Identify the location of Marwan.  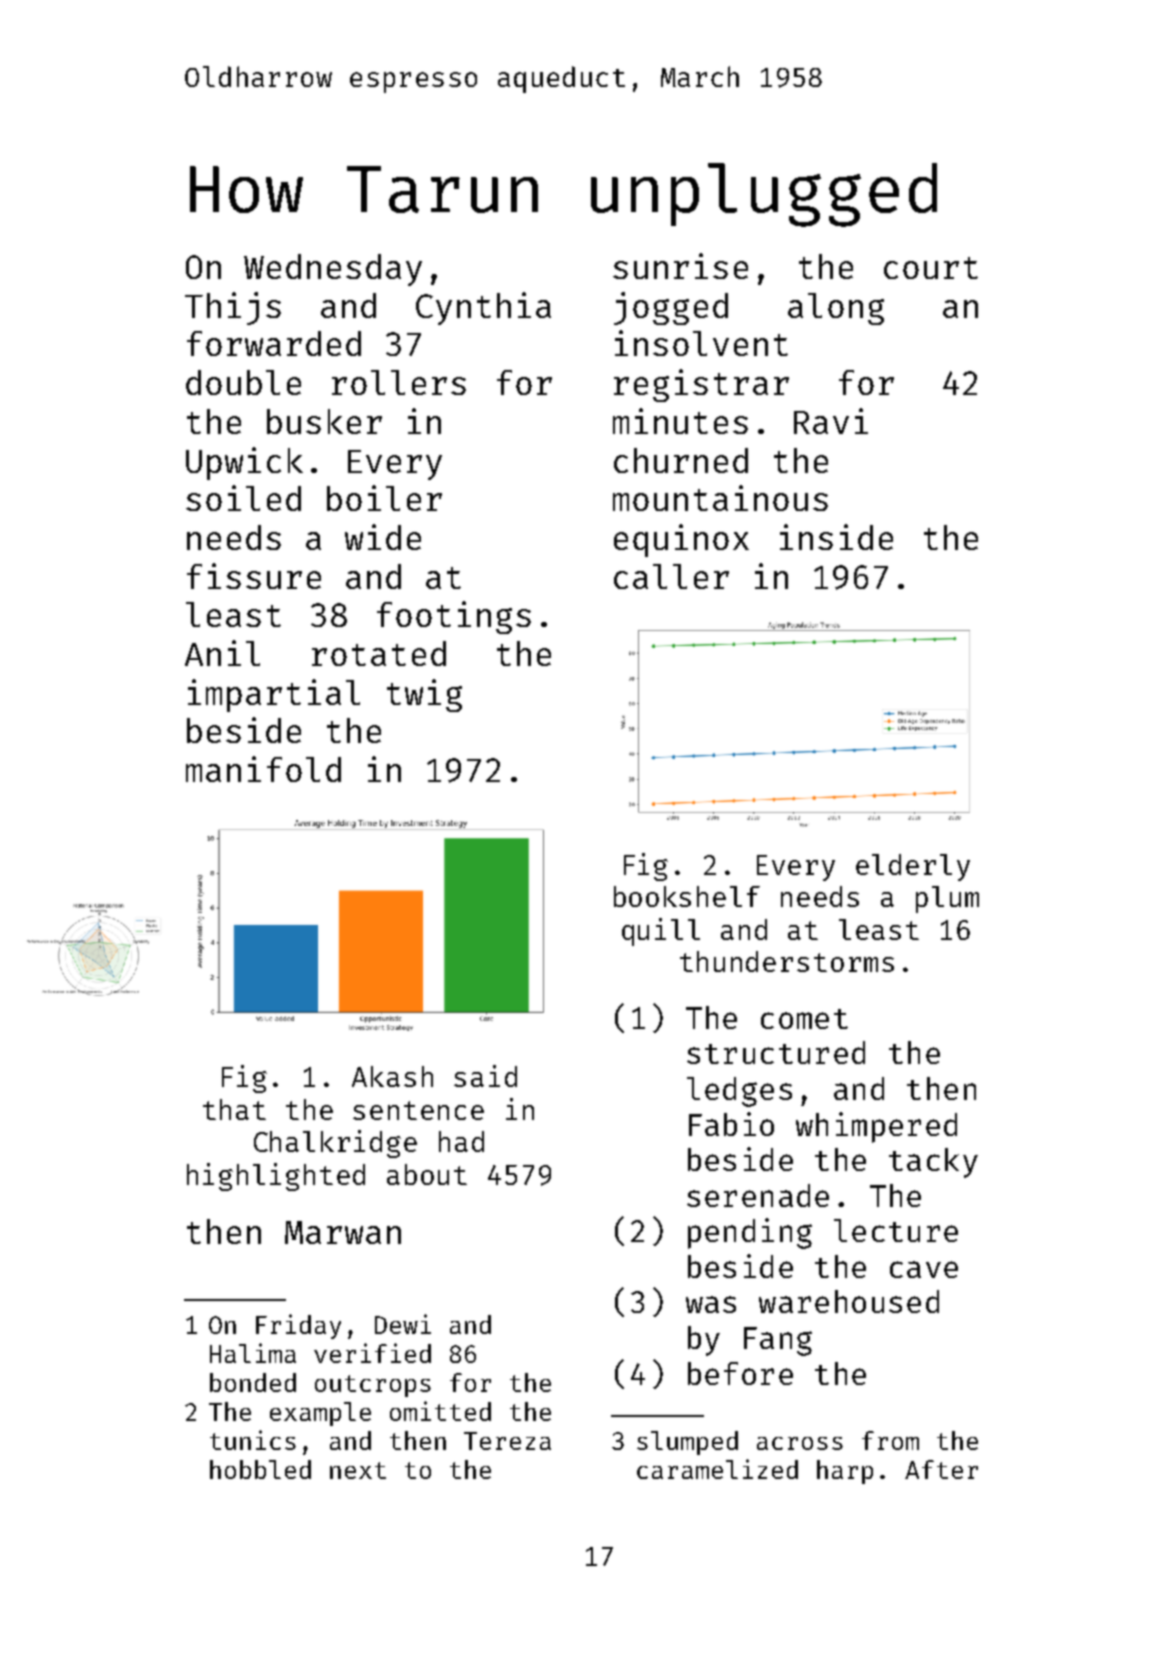
(343, 1232).
